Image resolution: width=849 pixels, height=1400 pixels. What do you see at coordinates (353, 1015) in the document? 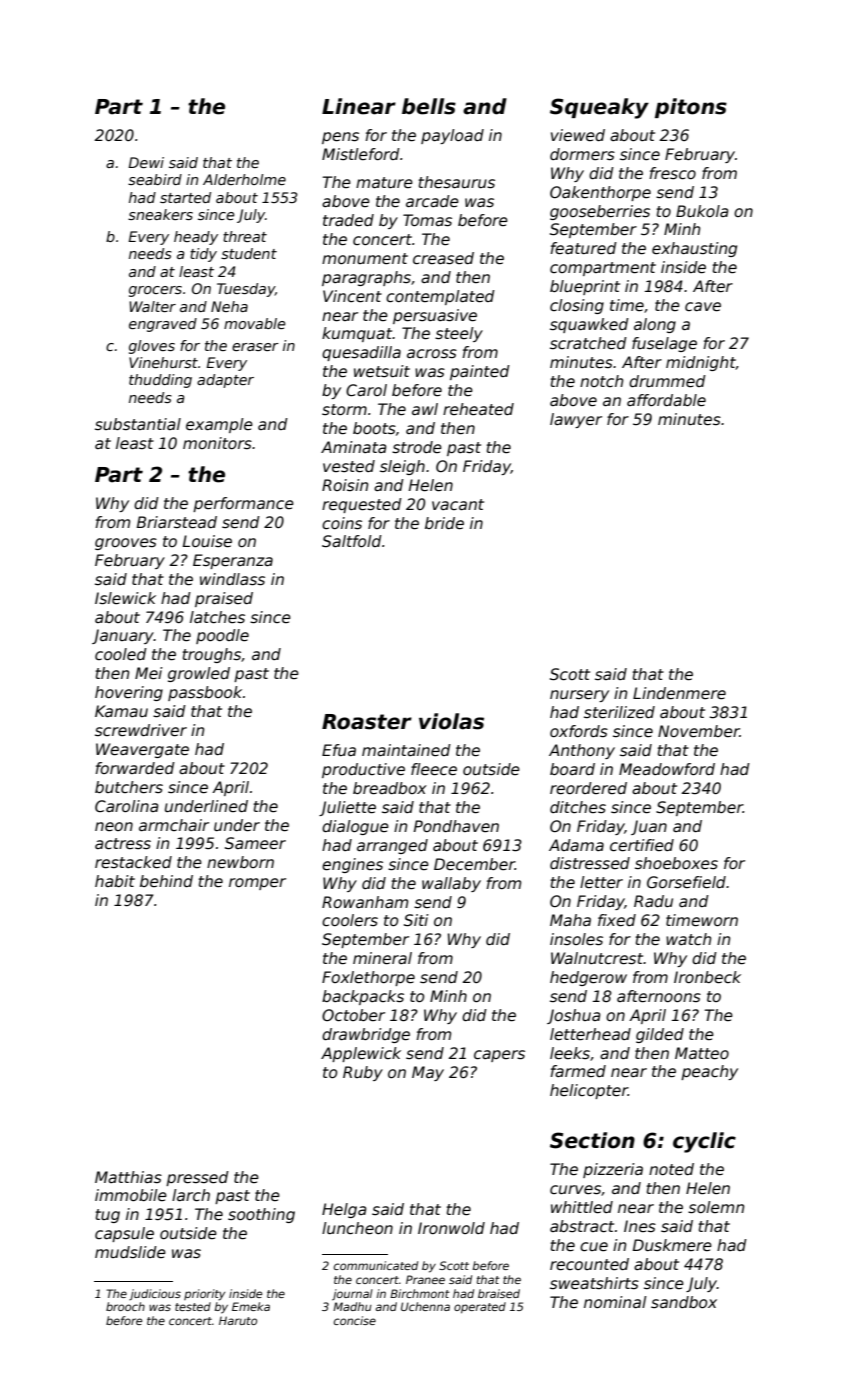
I see `October` at bounding box center [353, 1015].
